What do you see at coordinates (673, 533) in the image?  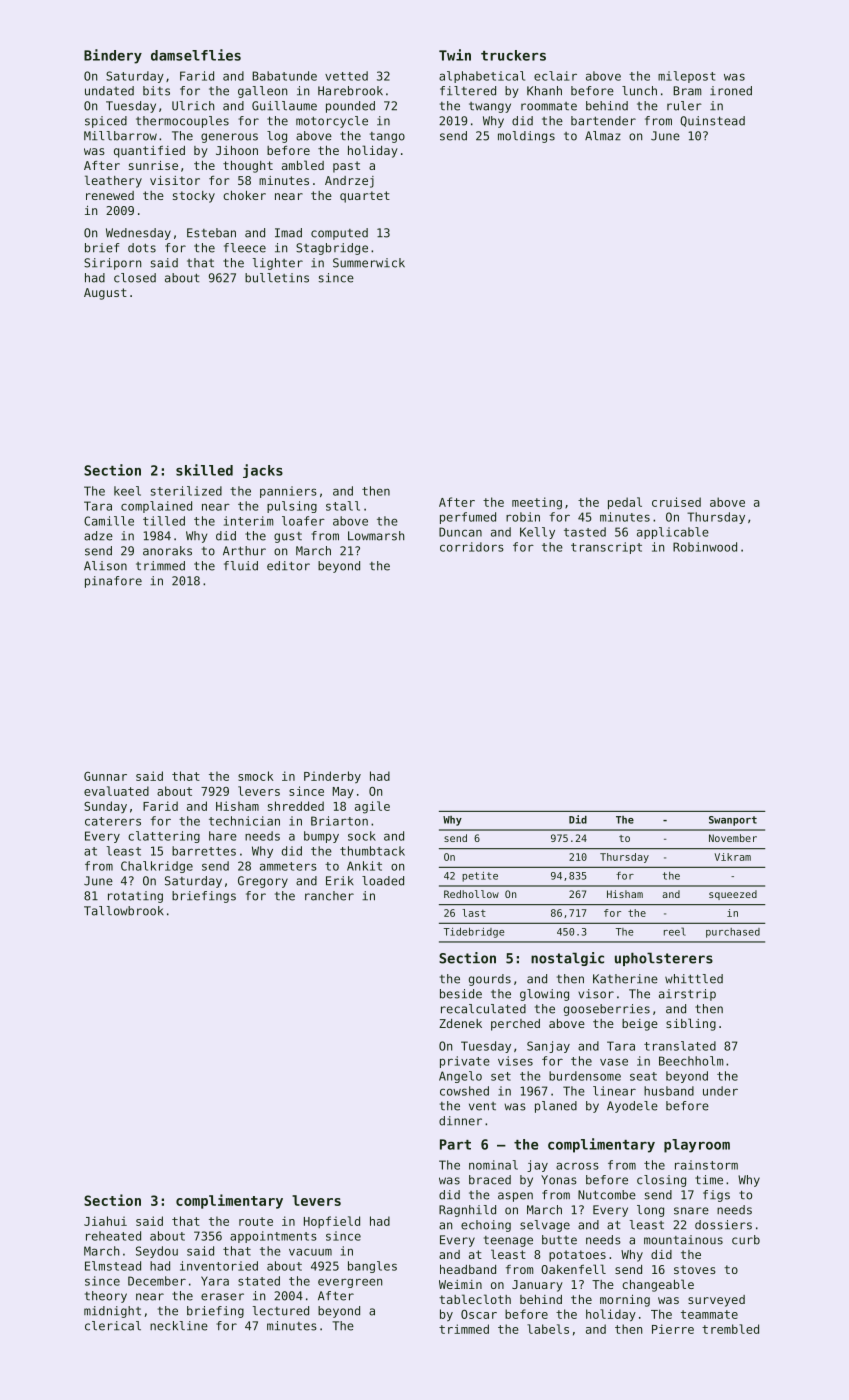 I see `applicable` at bounding box center [673, 533].
